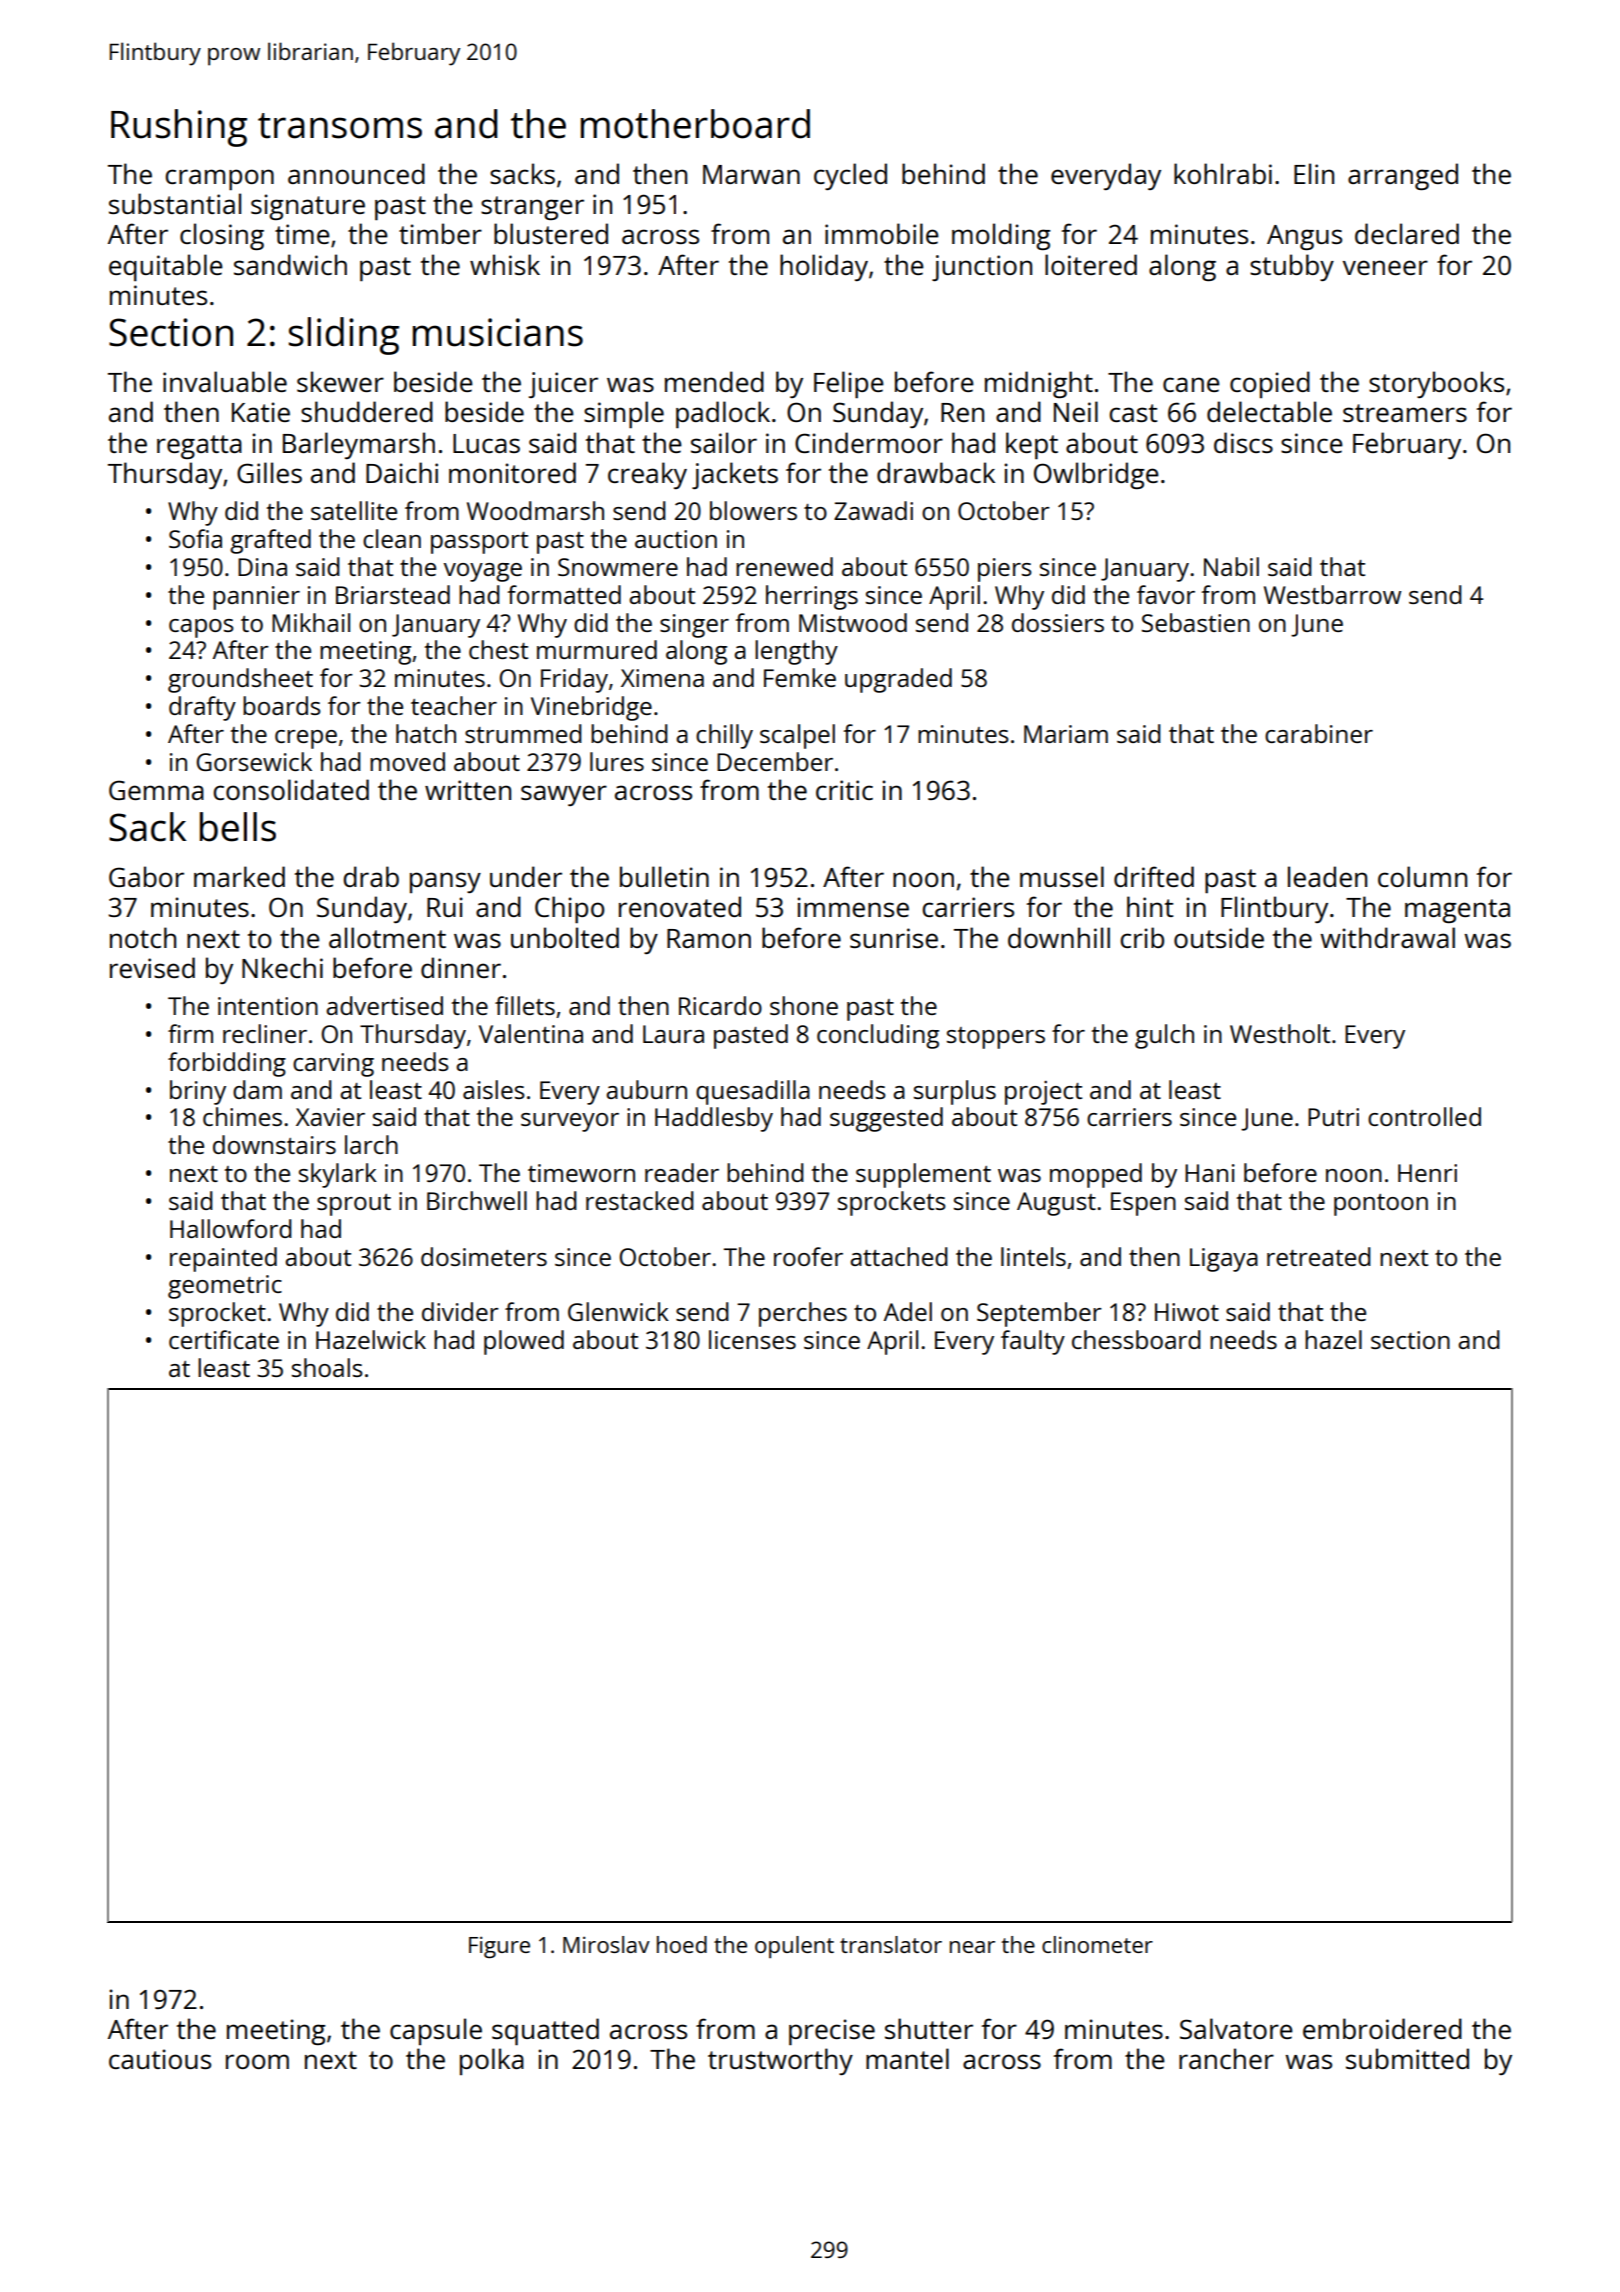 The image size is (1620, 2292). What do you see at coordinates (440, 233) in the screenshot?
I see `timber` at bounding box center [440, 233].
